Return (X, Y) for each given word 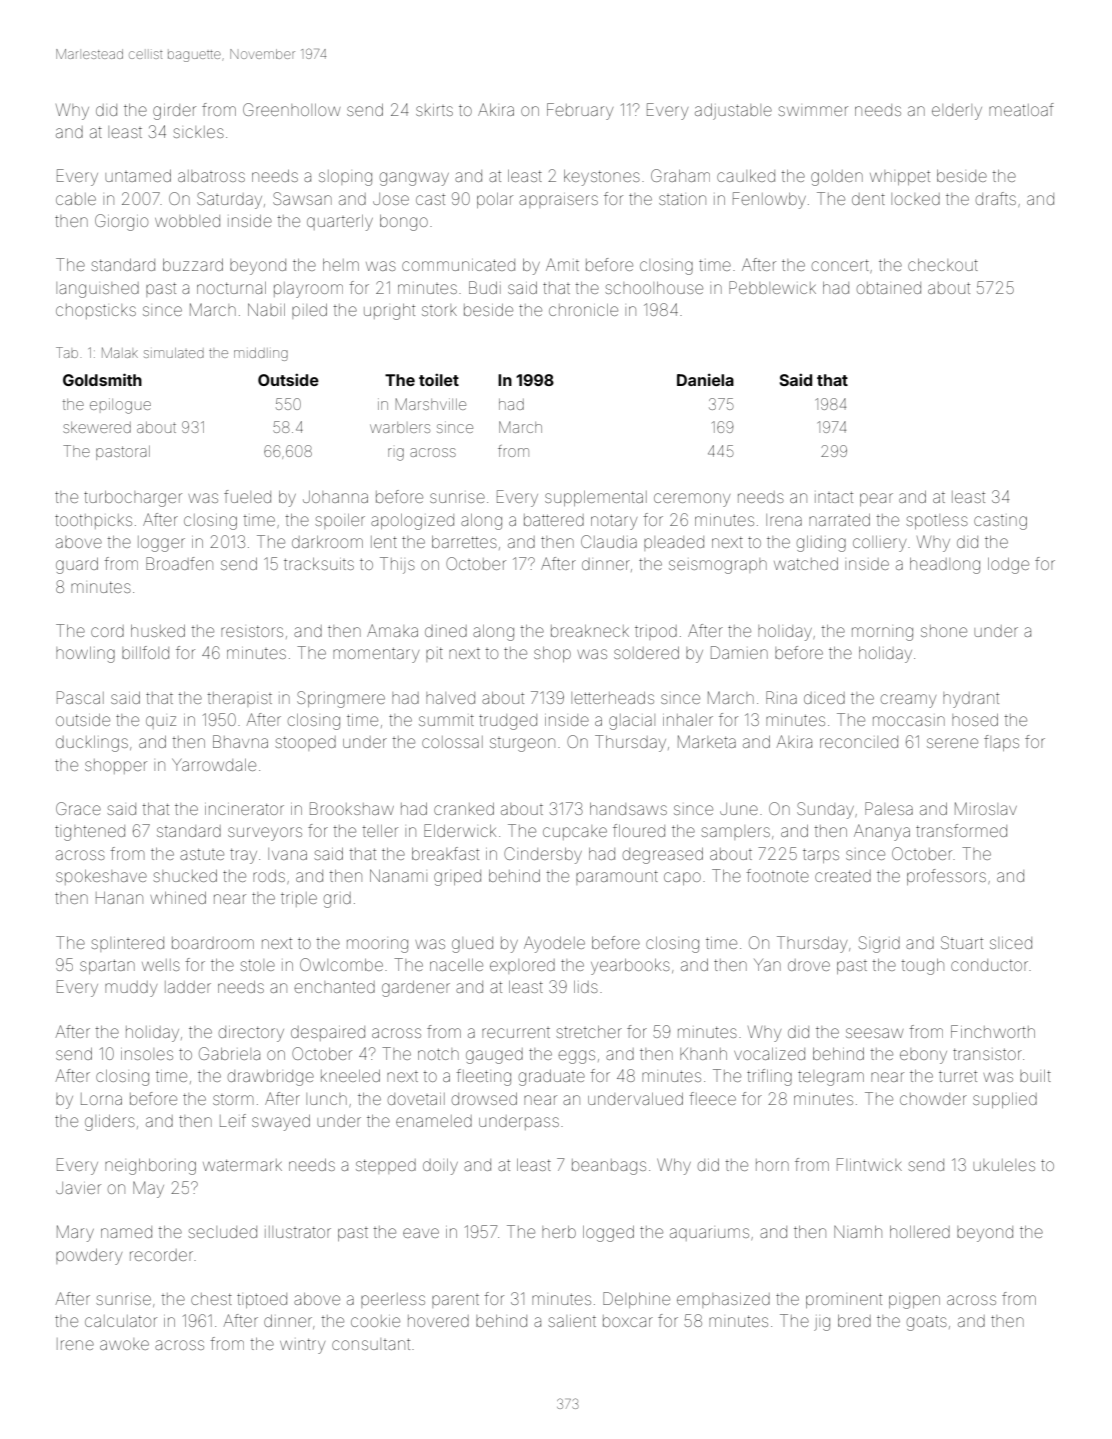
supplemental (596, 498)
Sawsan (302, 198)
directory (251, 1034)
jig (822, 1324)
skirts (434, 110)
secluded (222, 1232)
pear (876, 499)
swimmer (813, 111)
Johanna (335, 497)
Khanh (703, 1054)
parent (455, 1301)
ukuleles (1004, 1165)
